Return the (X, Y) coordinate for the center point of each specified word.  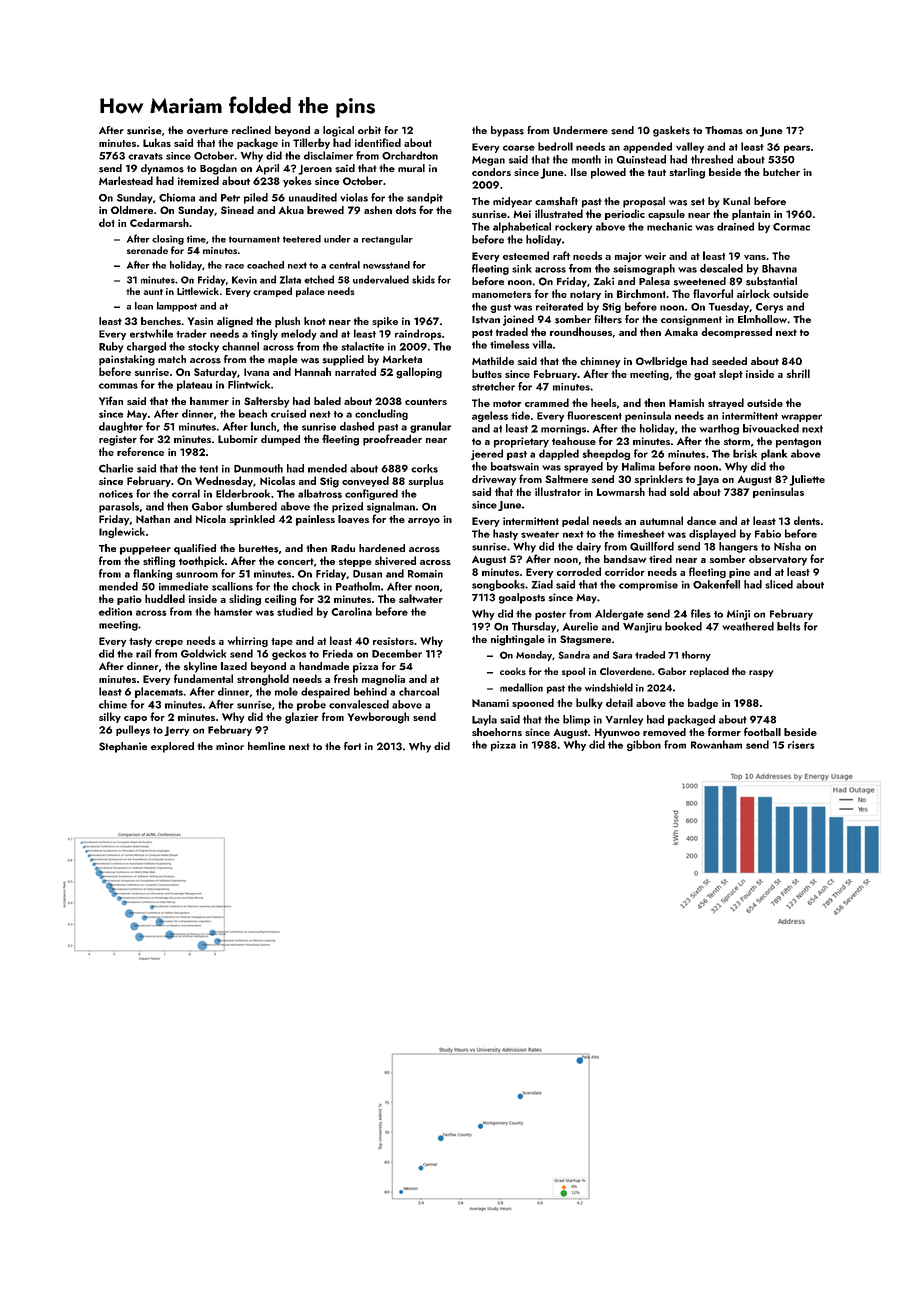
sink (522, 268)
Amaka (681, 331)
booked (683, 626)
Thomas (724, 130)
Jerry (177, 731)
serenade (147, 250)
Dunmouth (258, 468)
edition (115, 611)
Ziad (542, 584)
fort (352, 746)
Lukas (157, 142)
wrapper (801, 418)
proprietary (521, 442)
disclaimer (328, 155)
